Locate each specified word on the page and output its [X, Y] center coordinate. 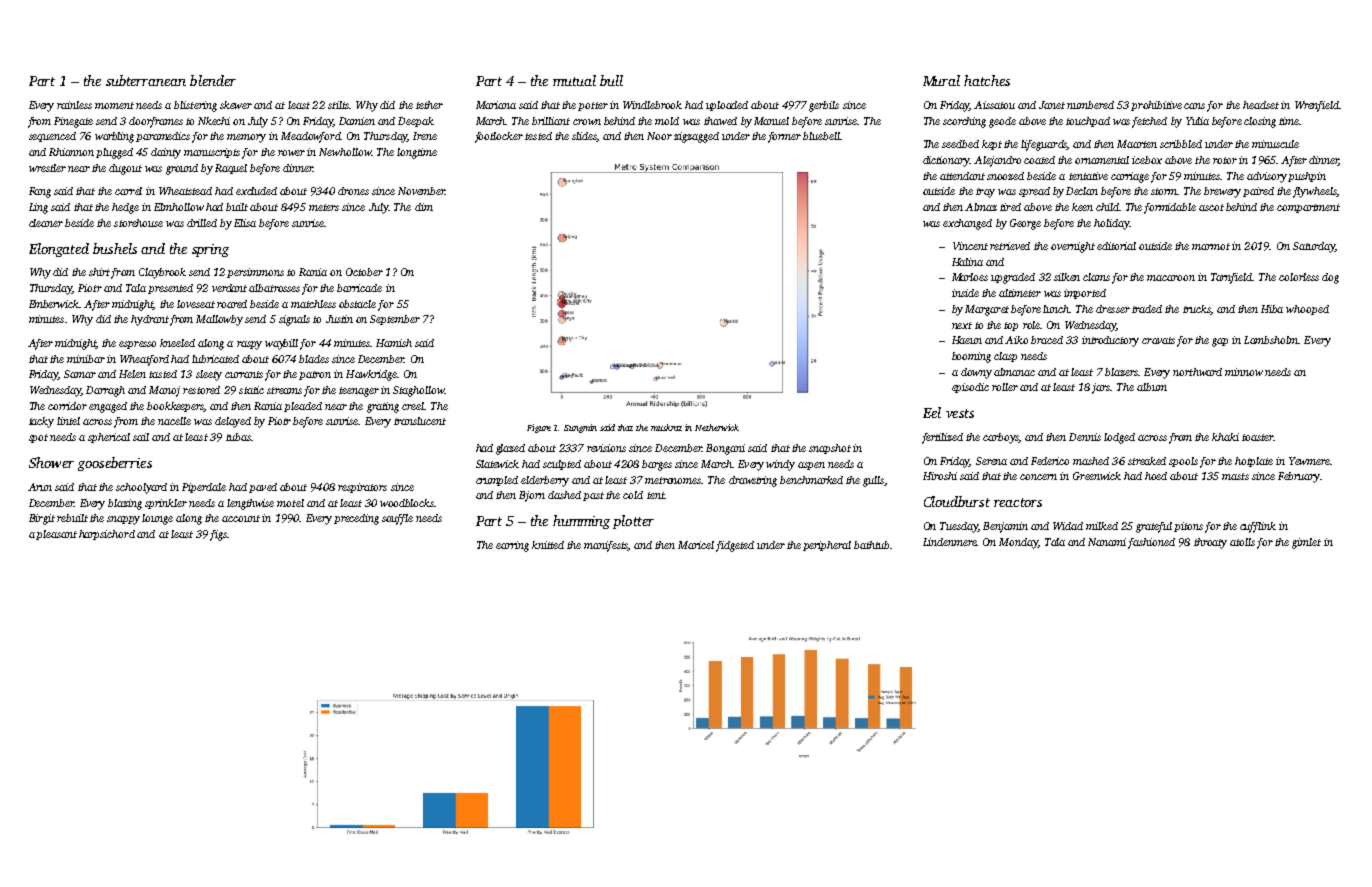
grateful [1154, 527]
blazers [1121, 372]
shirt [99, 272]
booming [971, 357]
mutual [574, 80]
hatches [987, 80]
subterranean [146, 80]
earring [512, 546]
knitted [548, 545]
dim [424, 207]
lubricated [215, 359]
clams [1096, 277]
